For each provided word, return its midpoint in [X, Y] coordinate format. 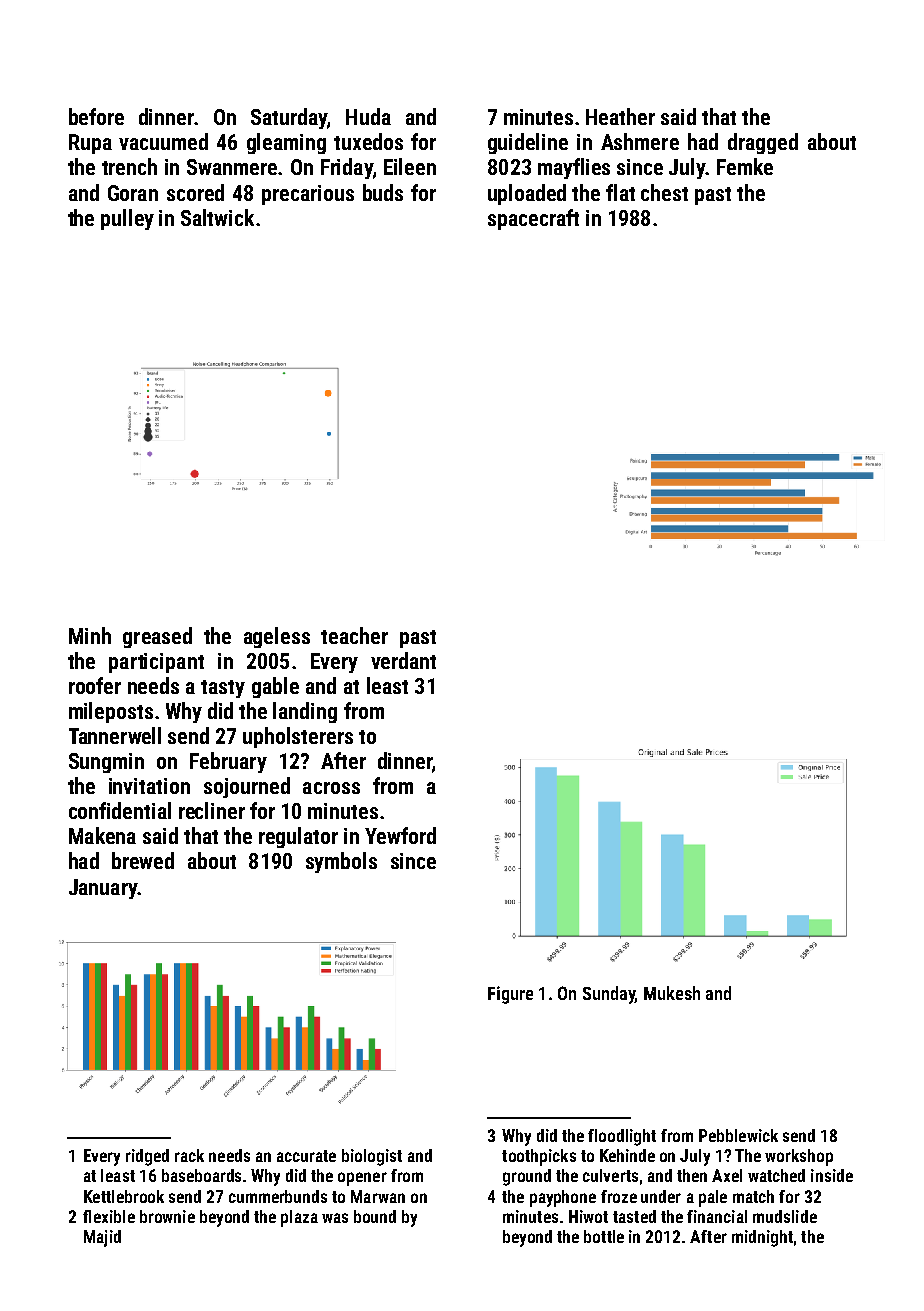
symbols [341, 862]
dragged [763, 143]
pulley [127, 219]
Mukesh [672, 993]
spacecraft [533, 219]
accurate [306, 1156]
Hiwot [588, 1216]
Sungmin [106, 763]
